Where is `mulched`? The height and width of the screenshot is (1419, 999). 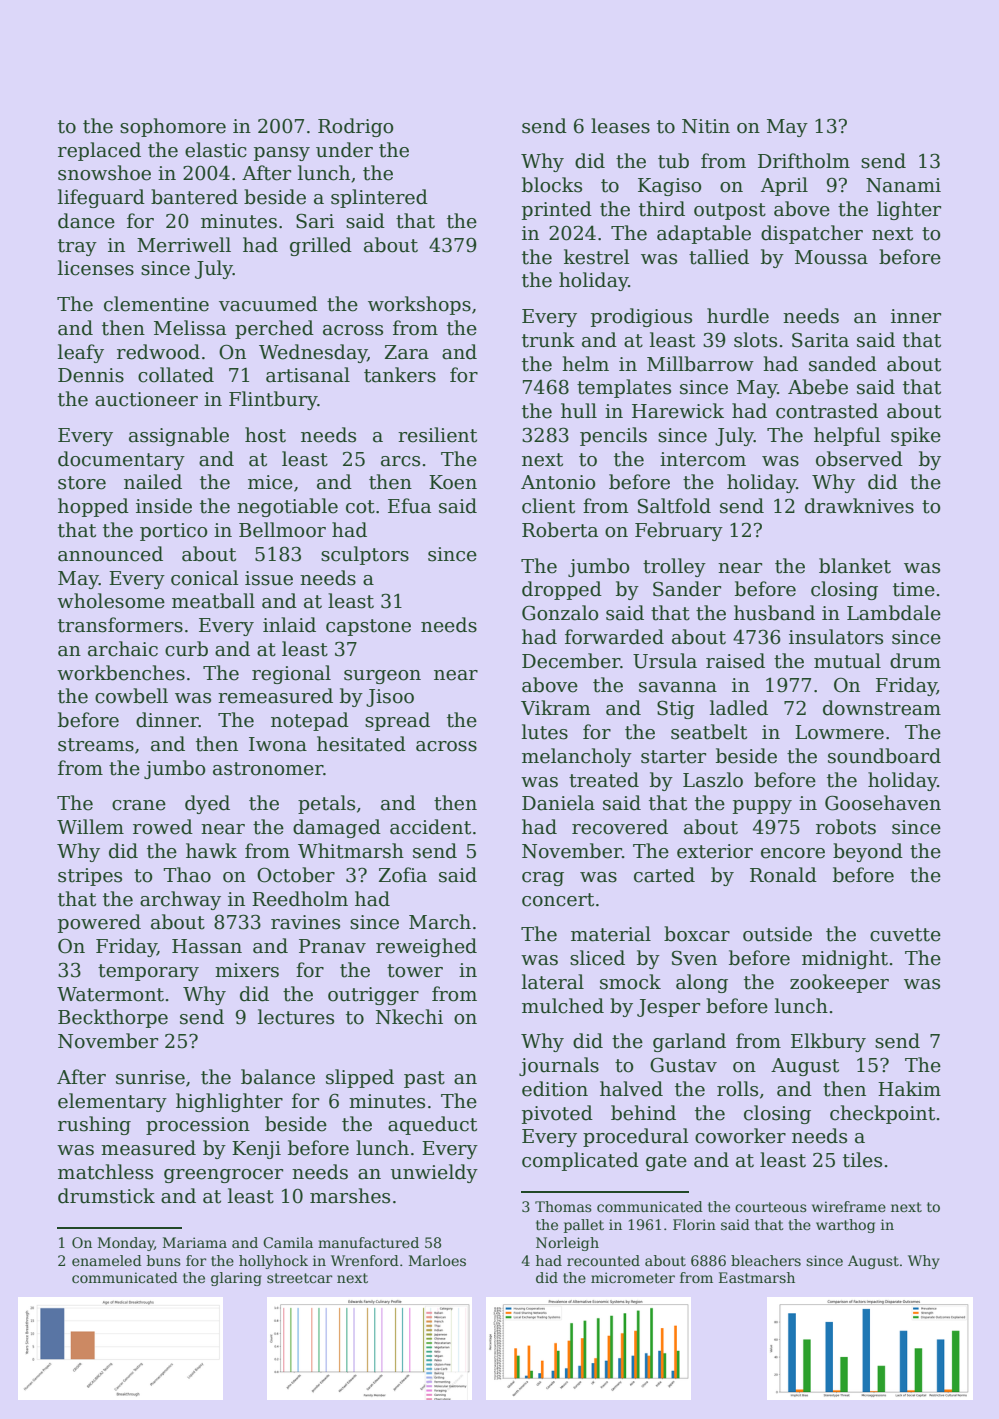 mulched is located at coordinates (563, 1006).
